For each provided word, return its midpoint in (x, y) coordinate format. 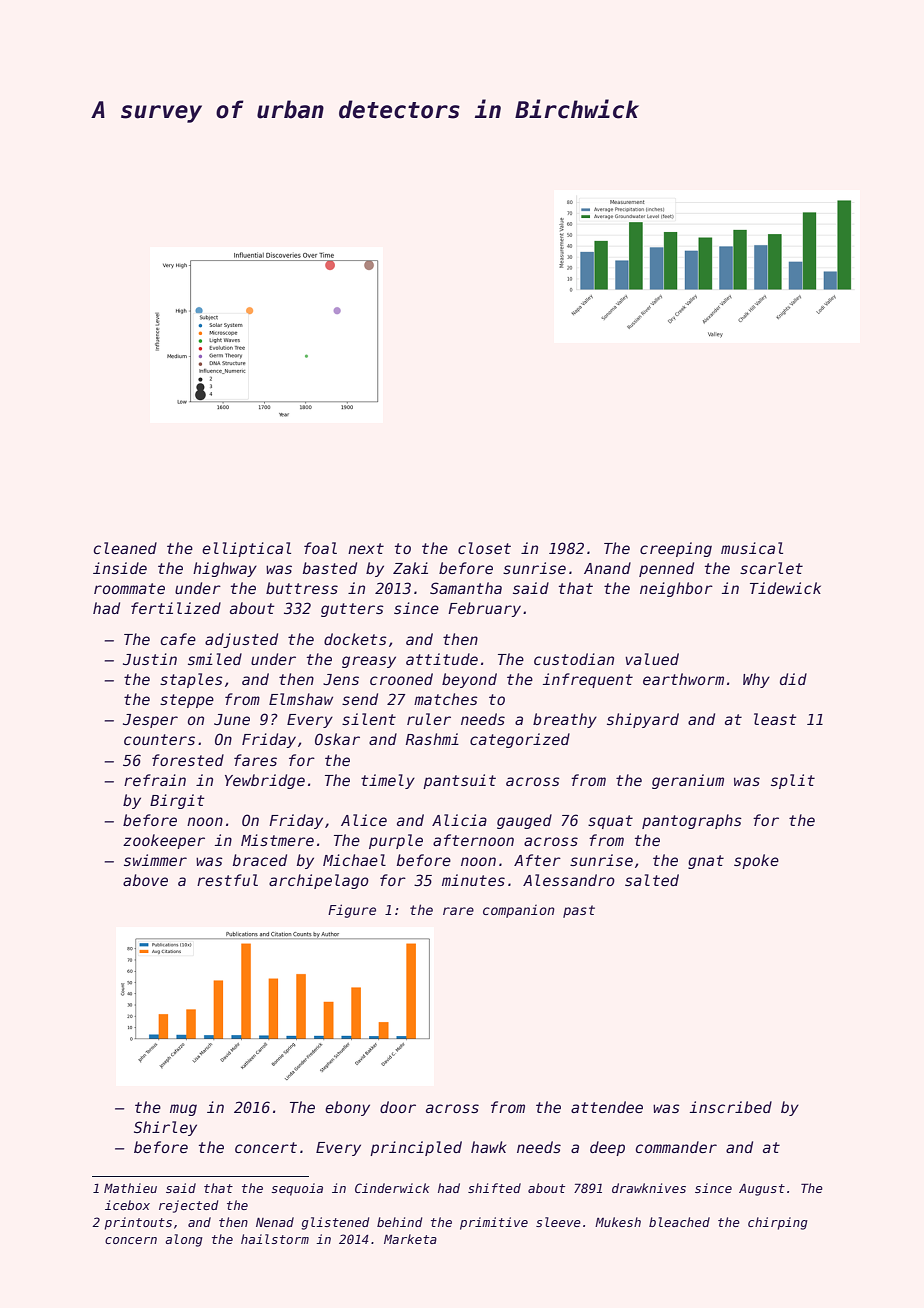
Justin (150, 659)
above (145, 880)
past (579, 911)
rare (458, 911)
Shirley (165, 1128)
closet (484, 548)
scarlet (771, 568)
